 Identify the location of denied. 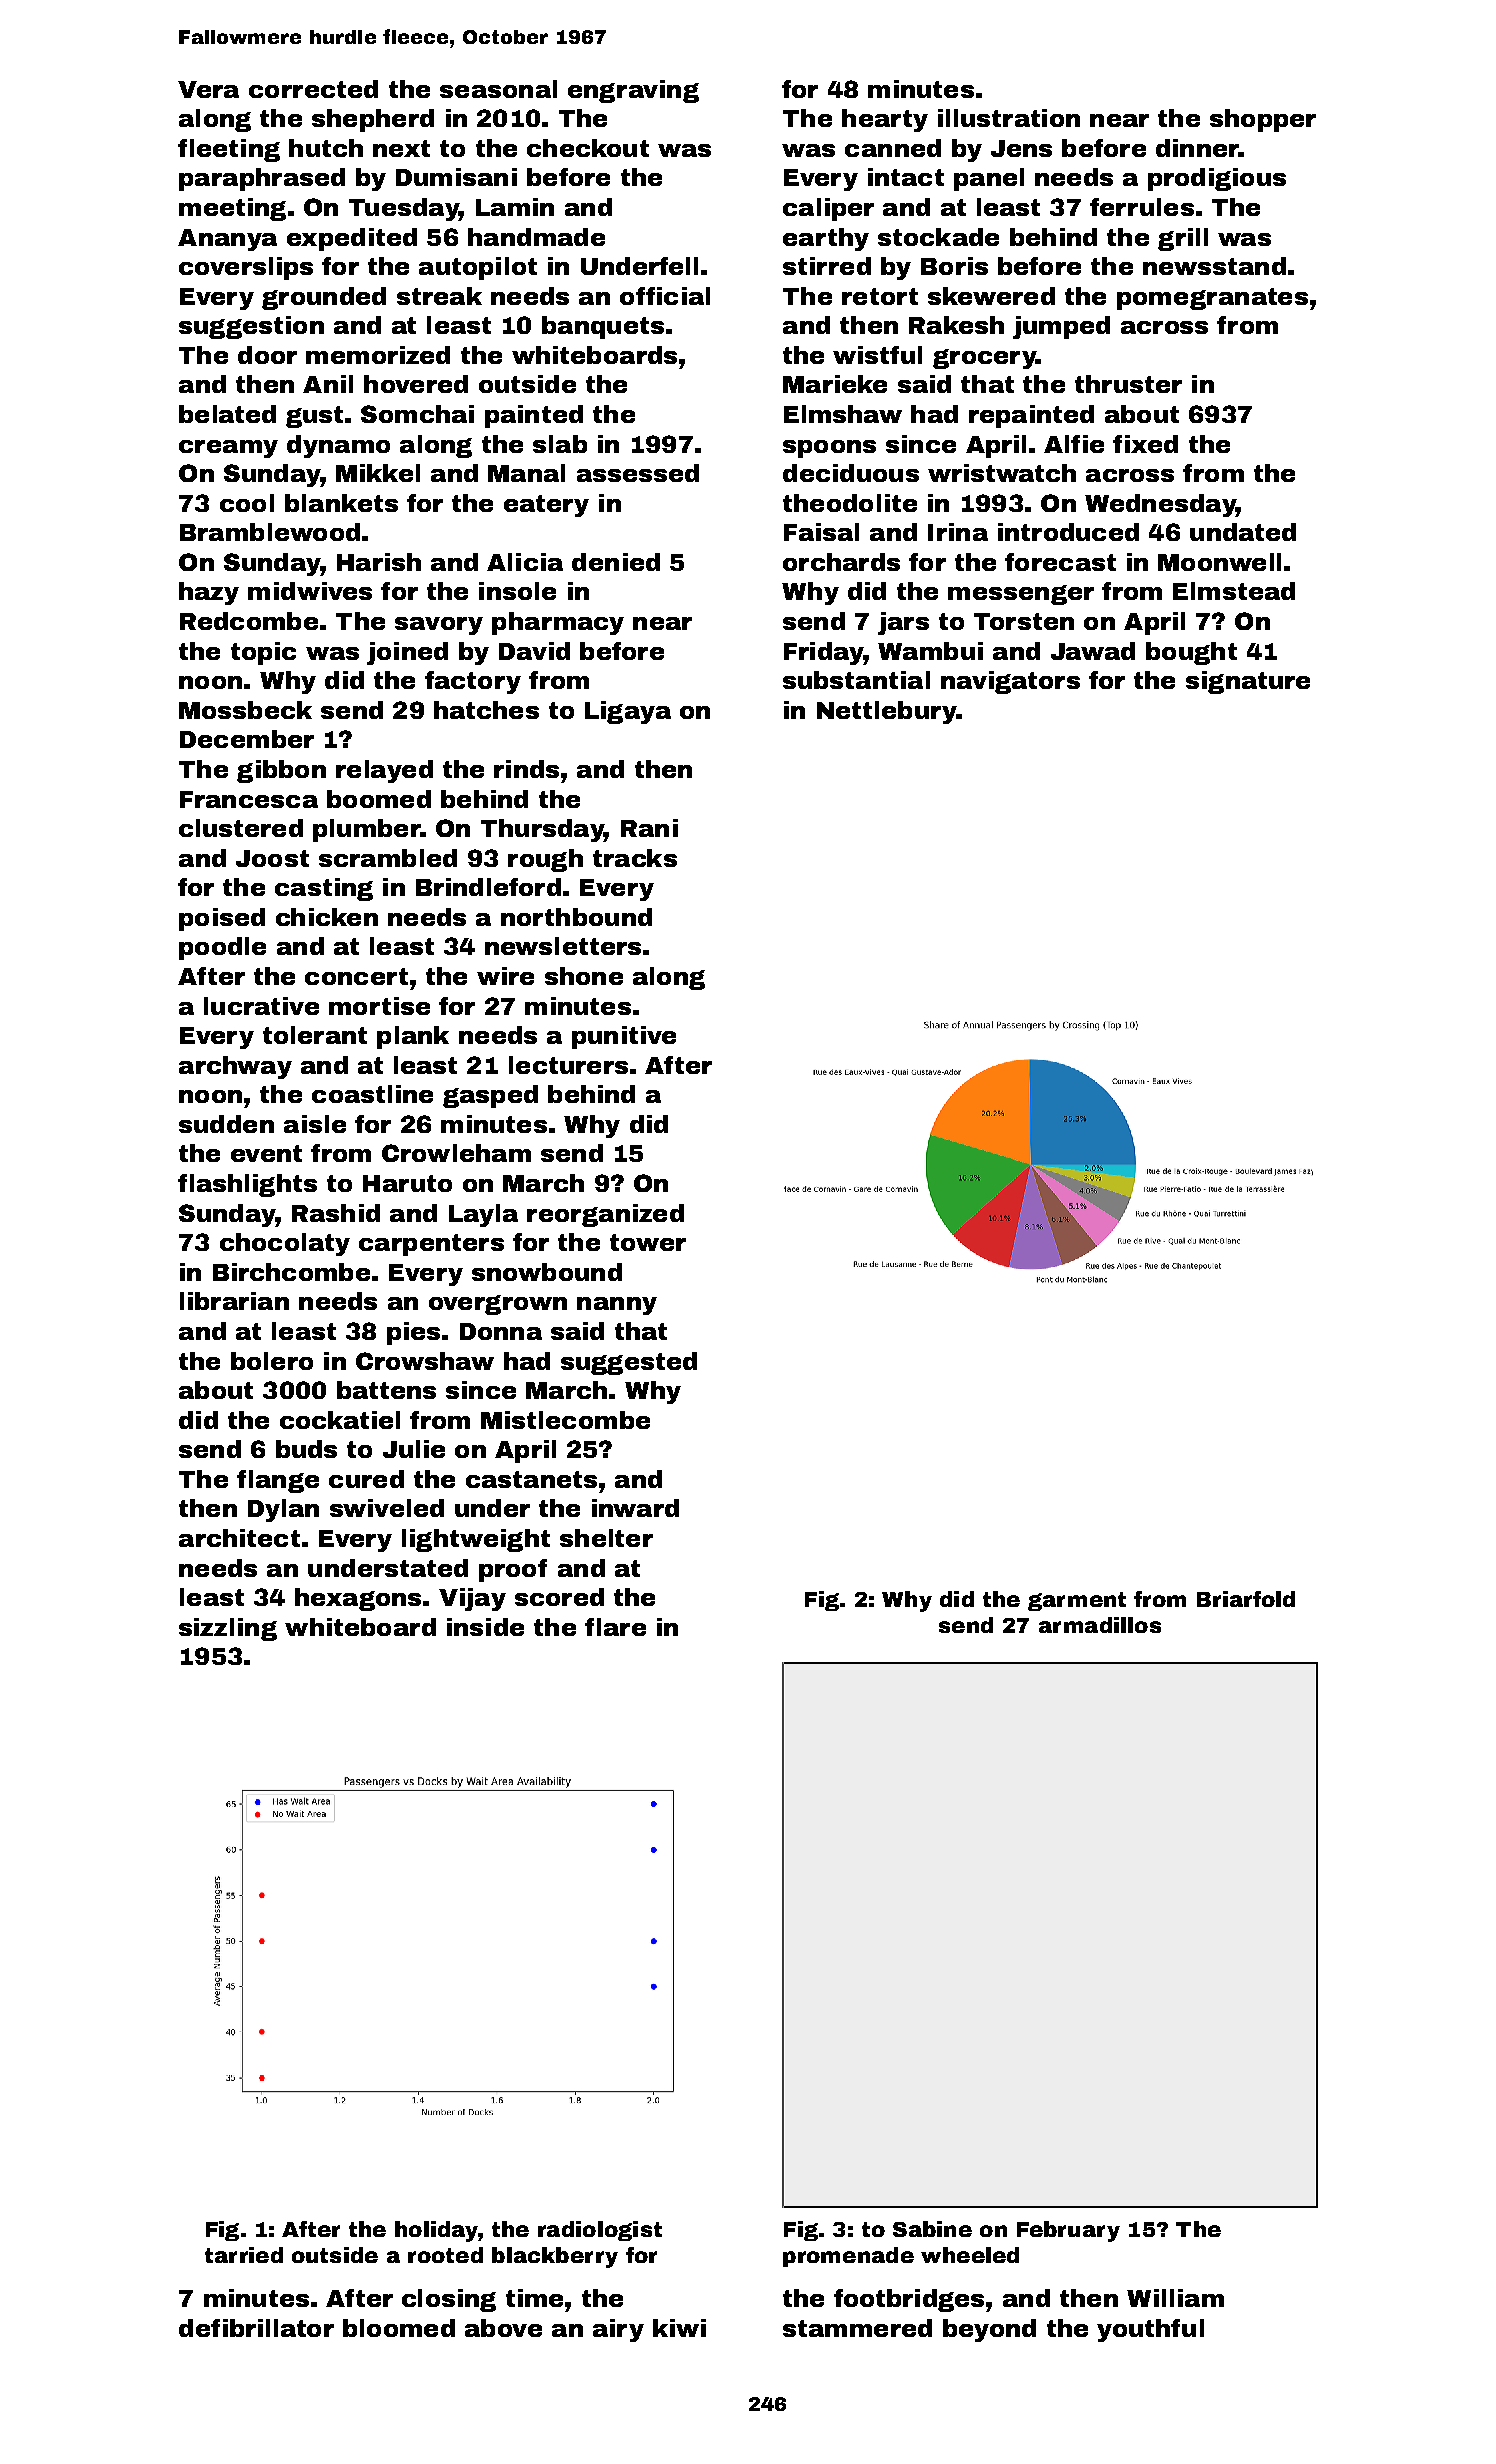
(616, 562).
